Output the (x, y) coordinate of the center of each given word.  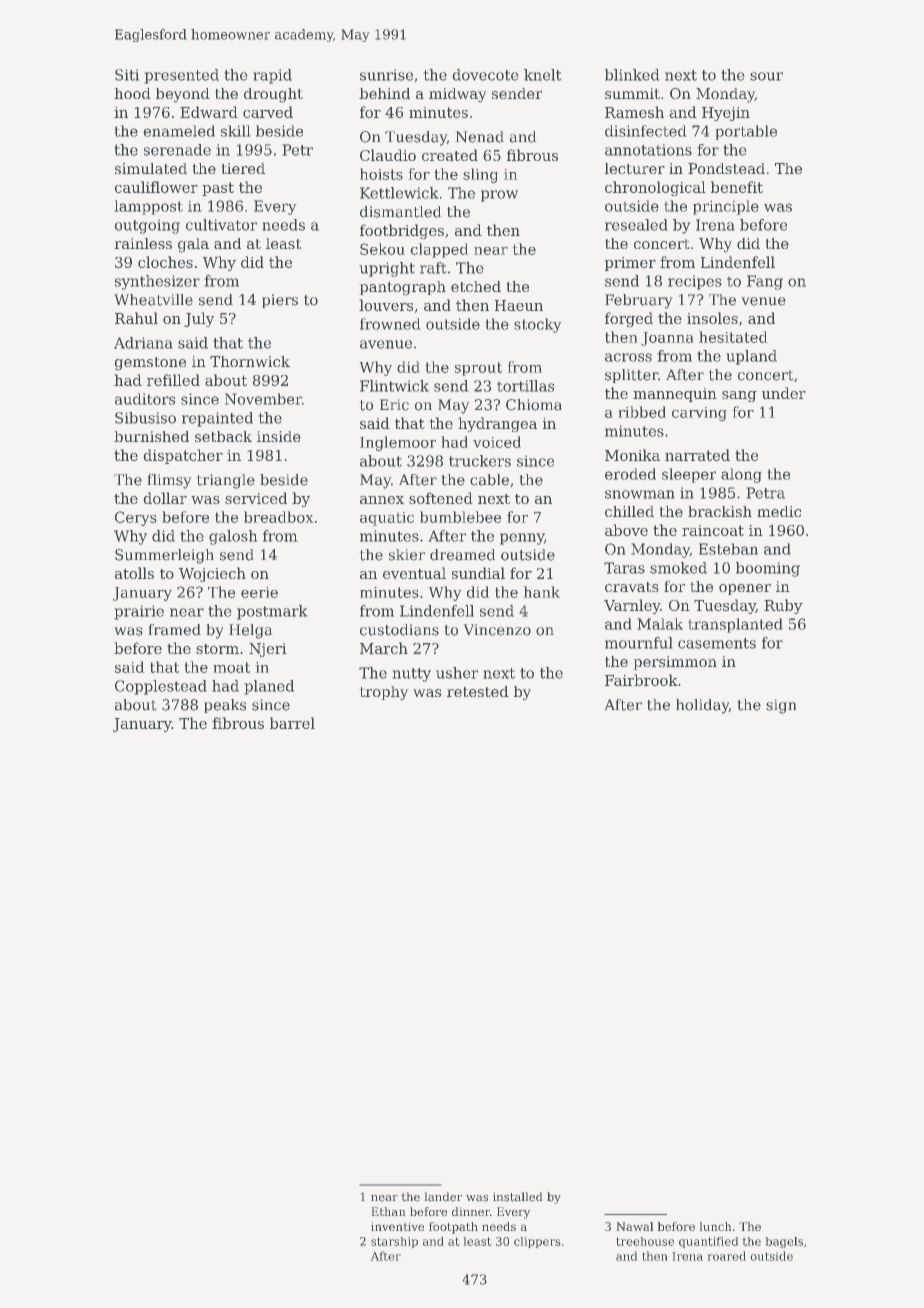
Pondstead (726, 168)
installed (518, 1197)
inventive (397, 1226)
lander (443, 1197)
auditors (145, 399)
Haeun (519, 305)
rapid (272, 76)
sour (766, 76)
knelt (543, 75)
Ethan (388, 1211)
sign (781, 706)
